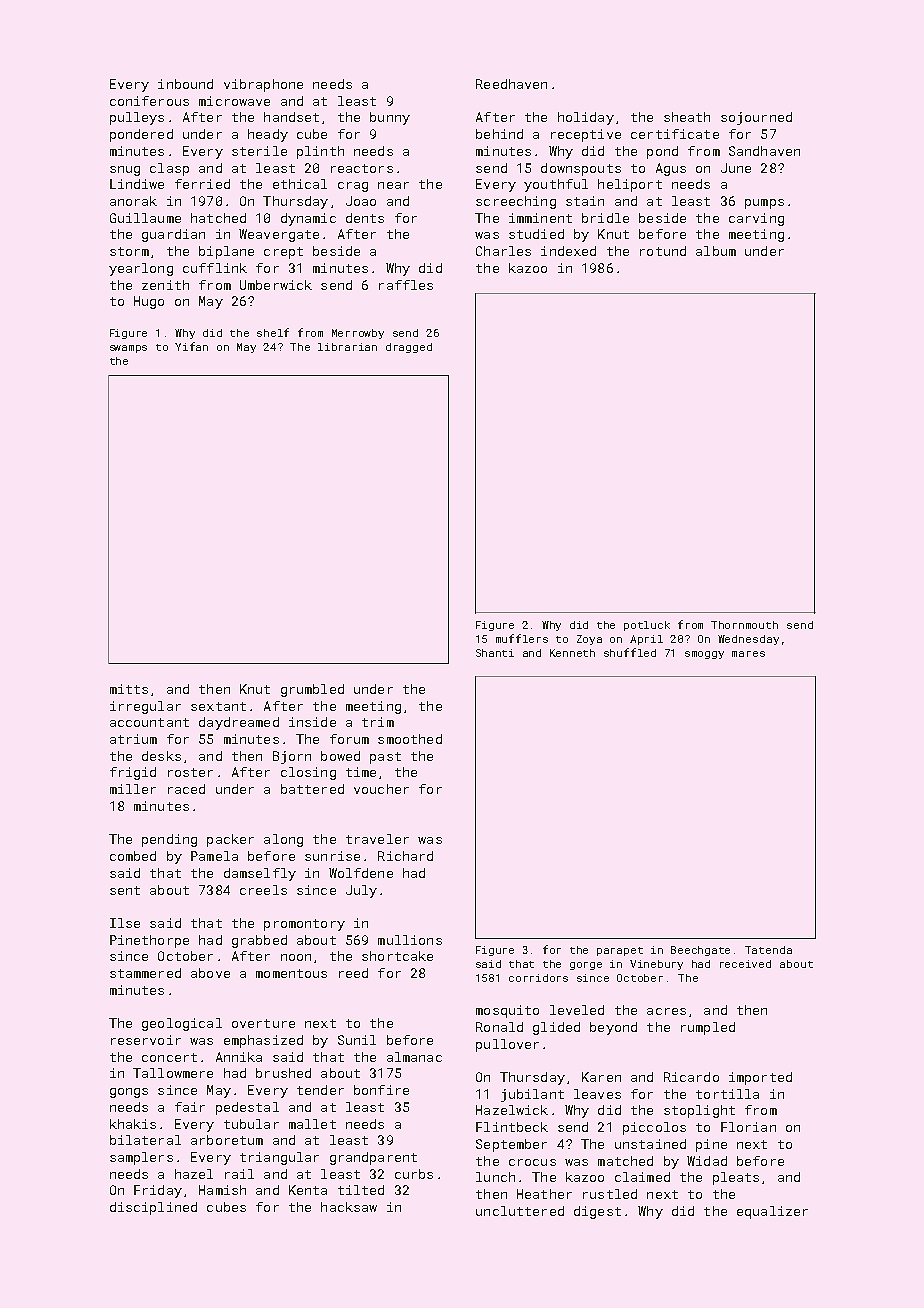 This screenshot has height=1308, width=924. Describe the element at coordinates (716, 251) in the screenshot. I see `album` at that location.
